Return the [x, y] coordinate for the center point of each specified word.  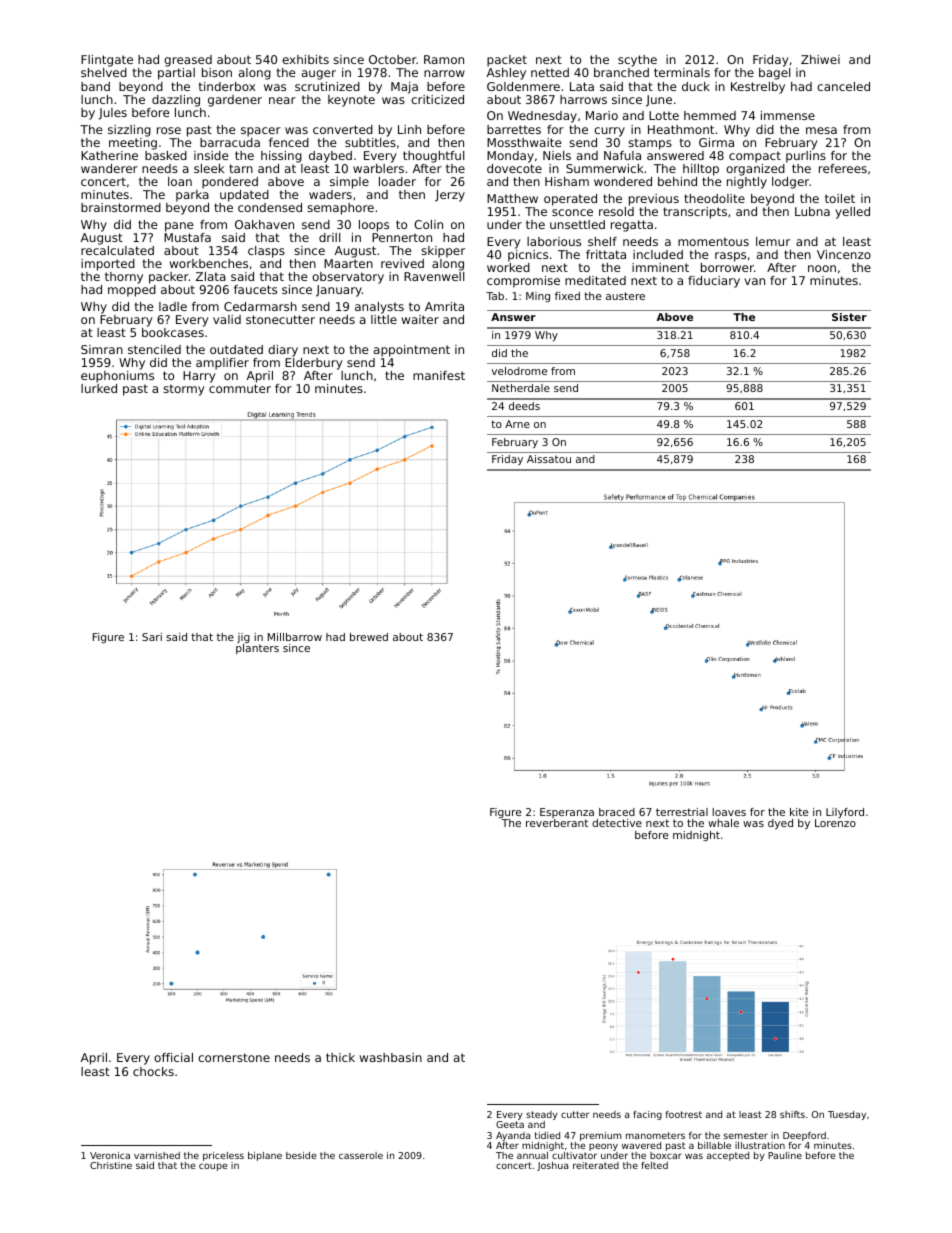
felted [654, 1165]
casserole [361, 1155]
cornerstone [234, 1057]
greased [188, 61]
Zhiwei [820, 59]
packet [507, 61]
